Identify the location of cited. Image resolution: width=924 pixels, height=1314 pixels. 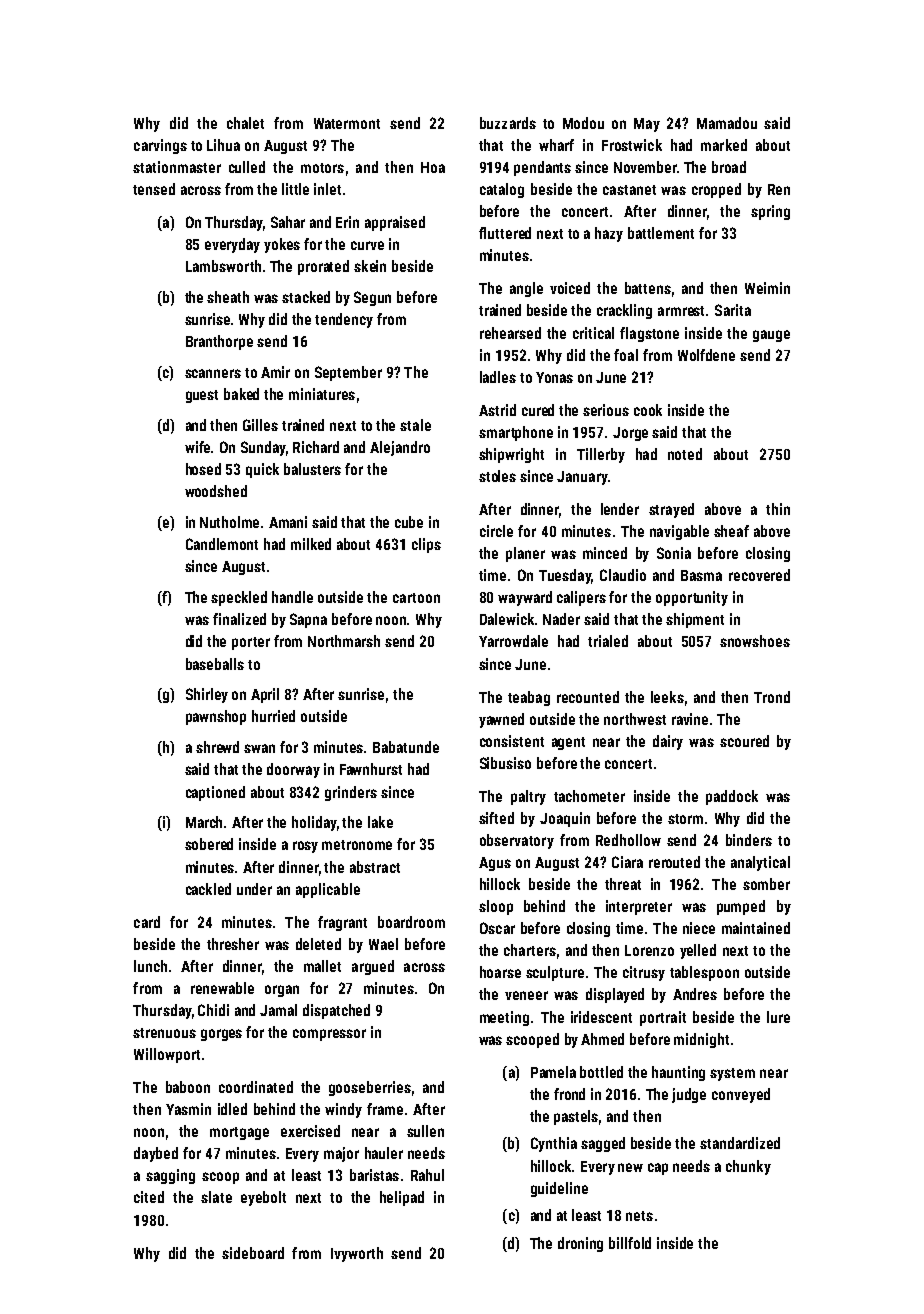
(149, 1197).
